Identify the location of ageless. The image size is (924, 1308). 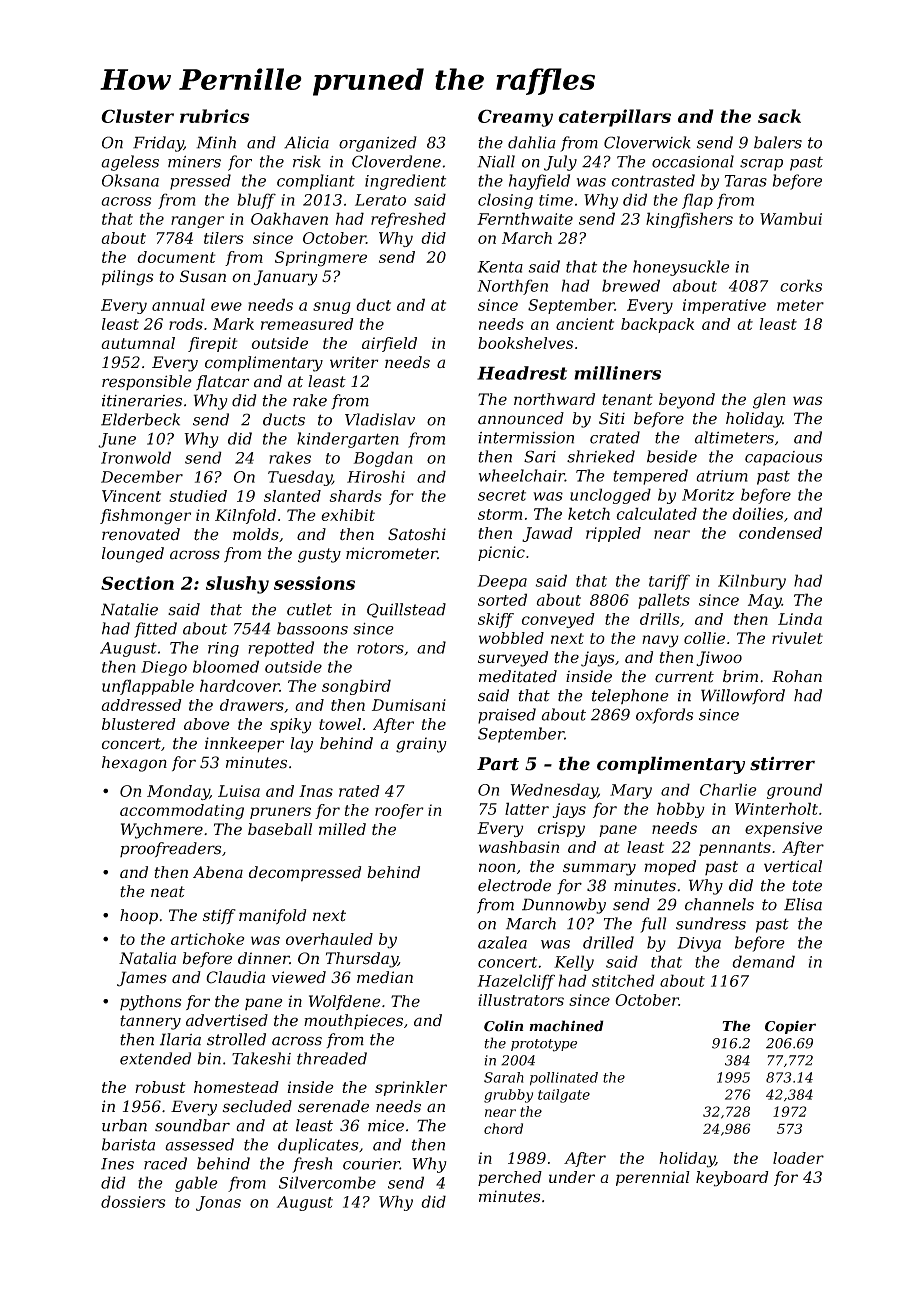
(130, 163).
